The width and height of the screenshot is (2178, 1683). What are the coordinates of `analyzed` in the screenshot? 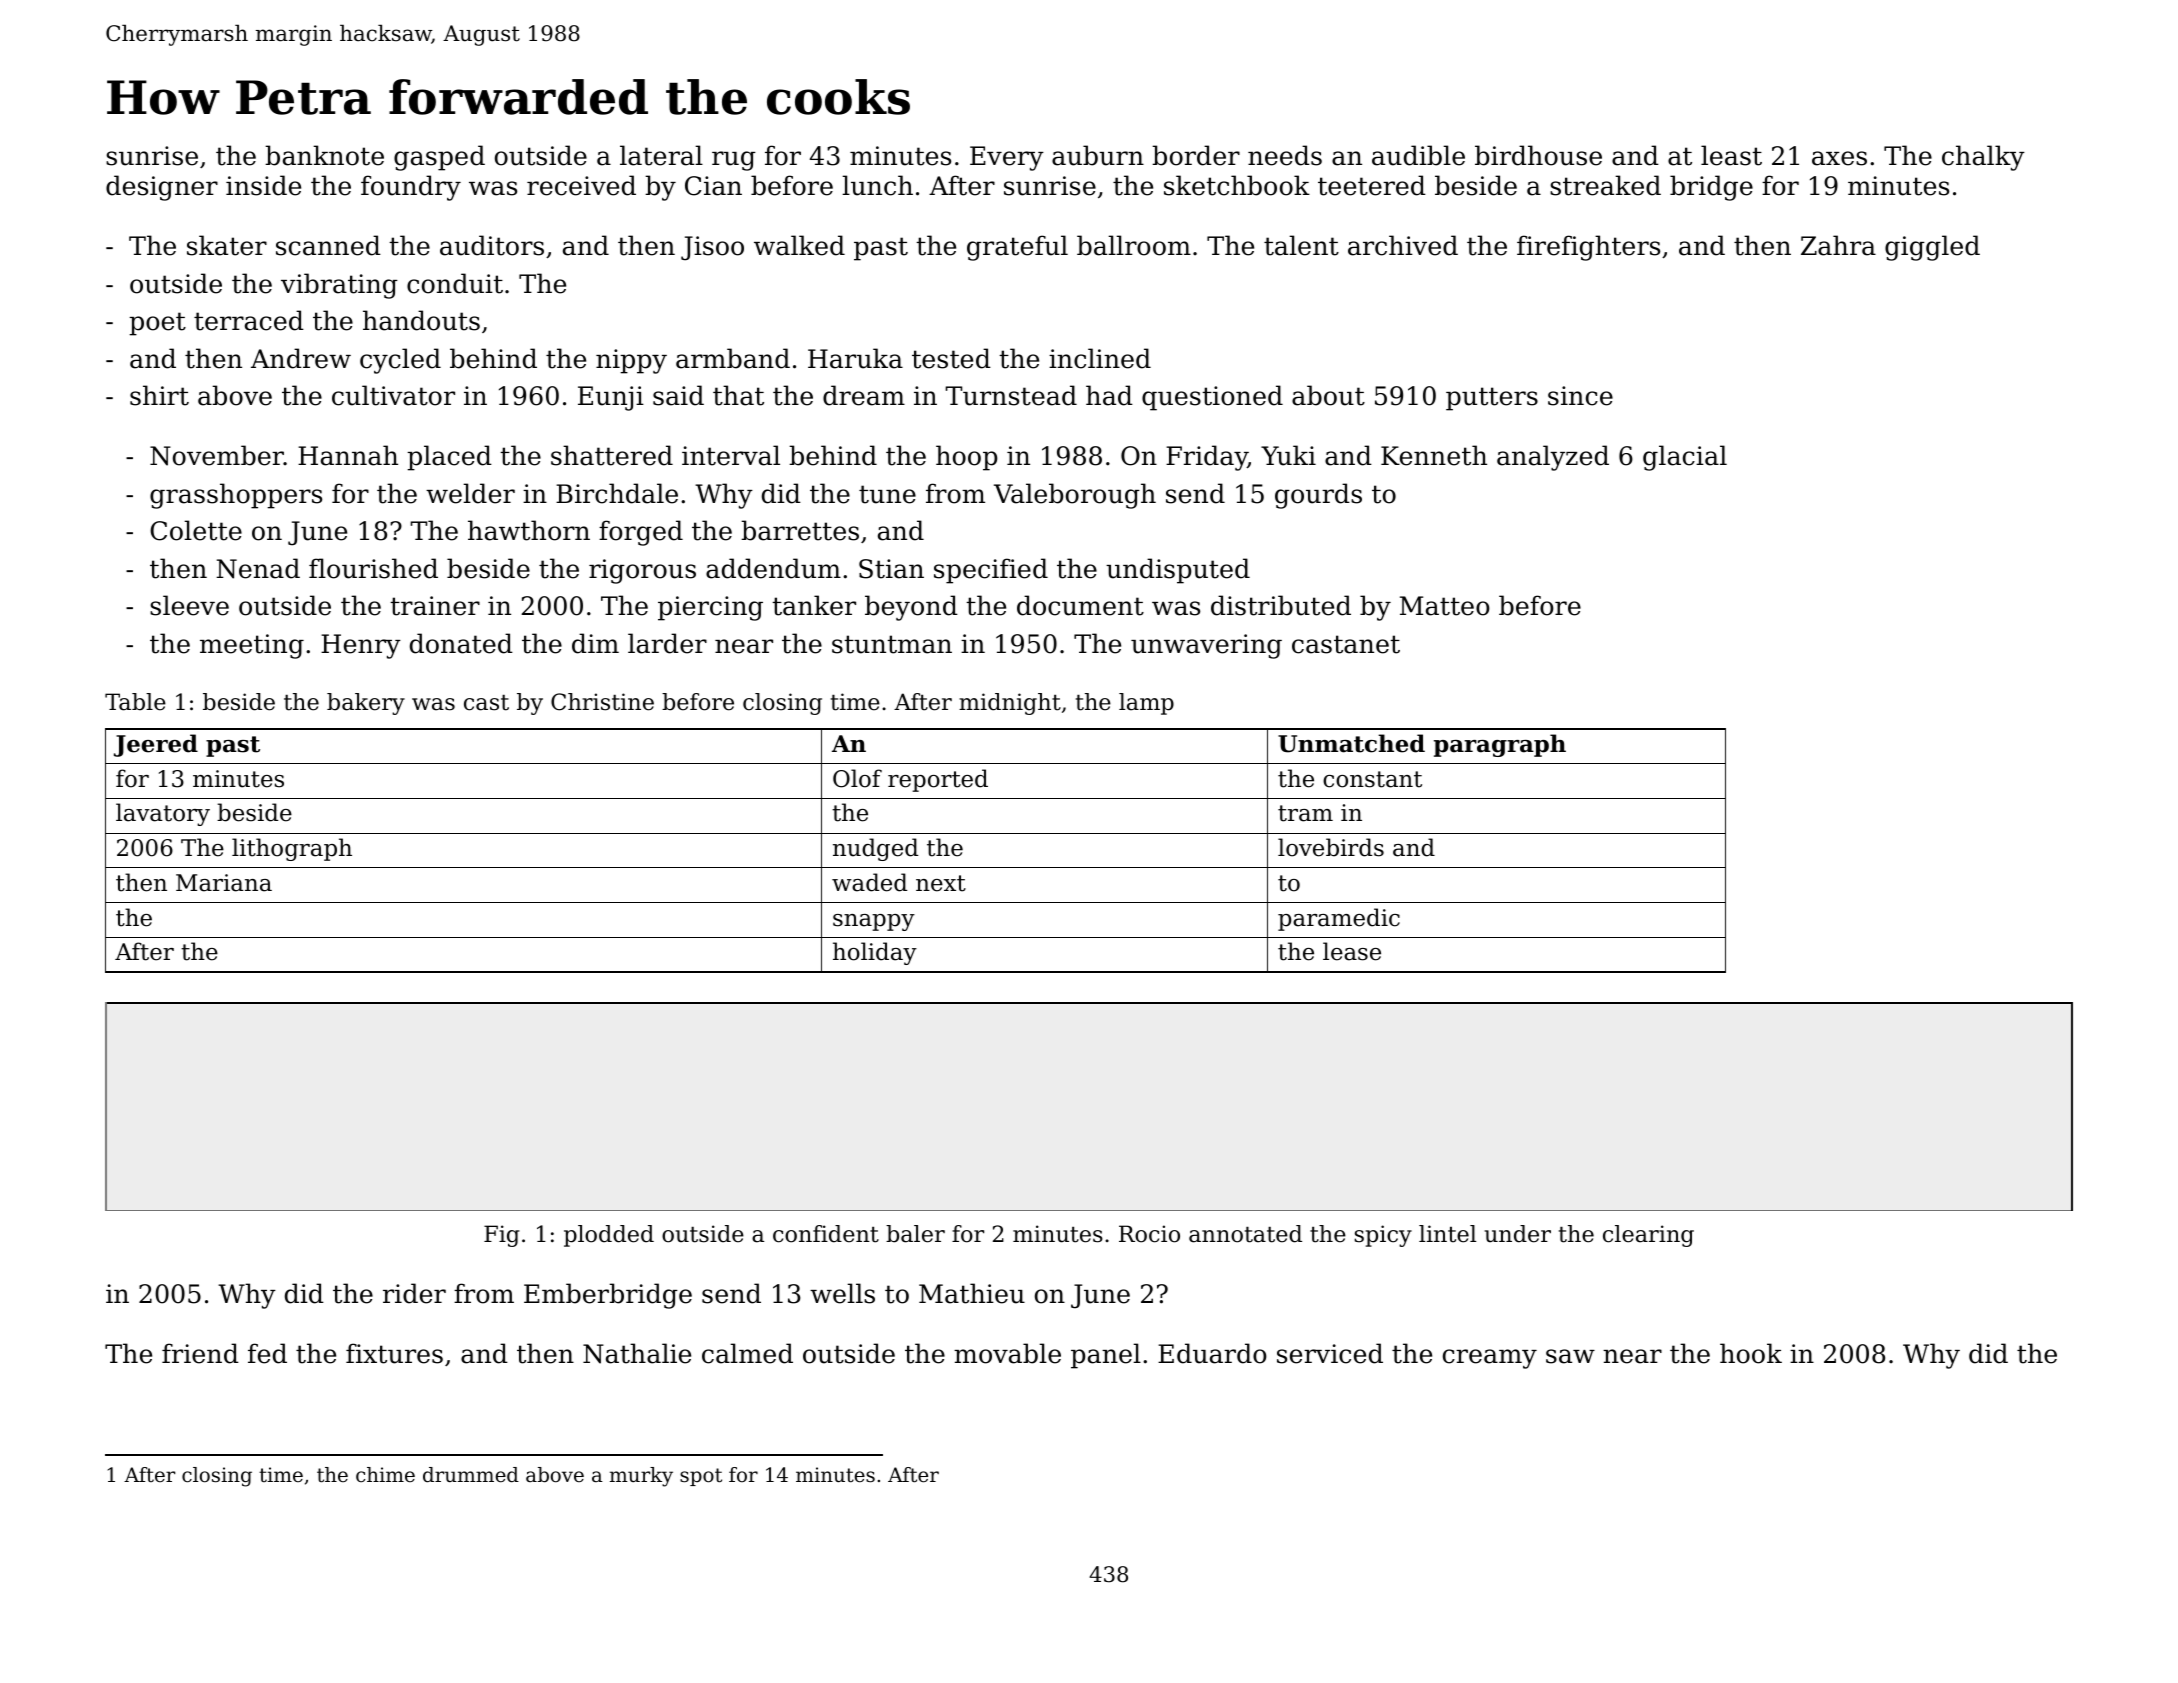 It's located at (1553, 458).
